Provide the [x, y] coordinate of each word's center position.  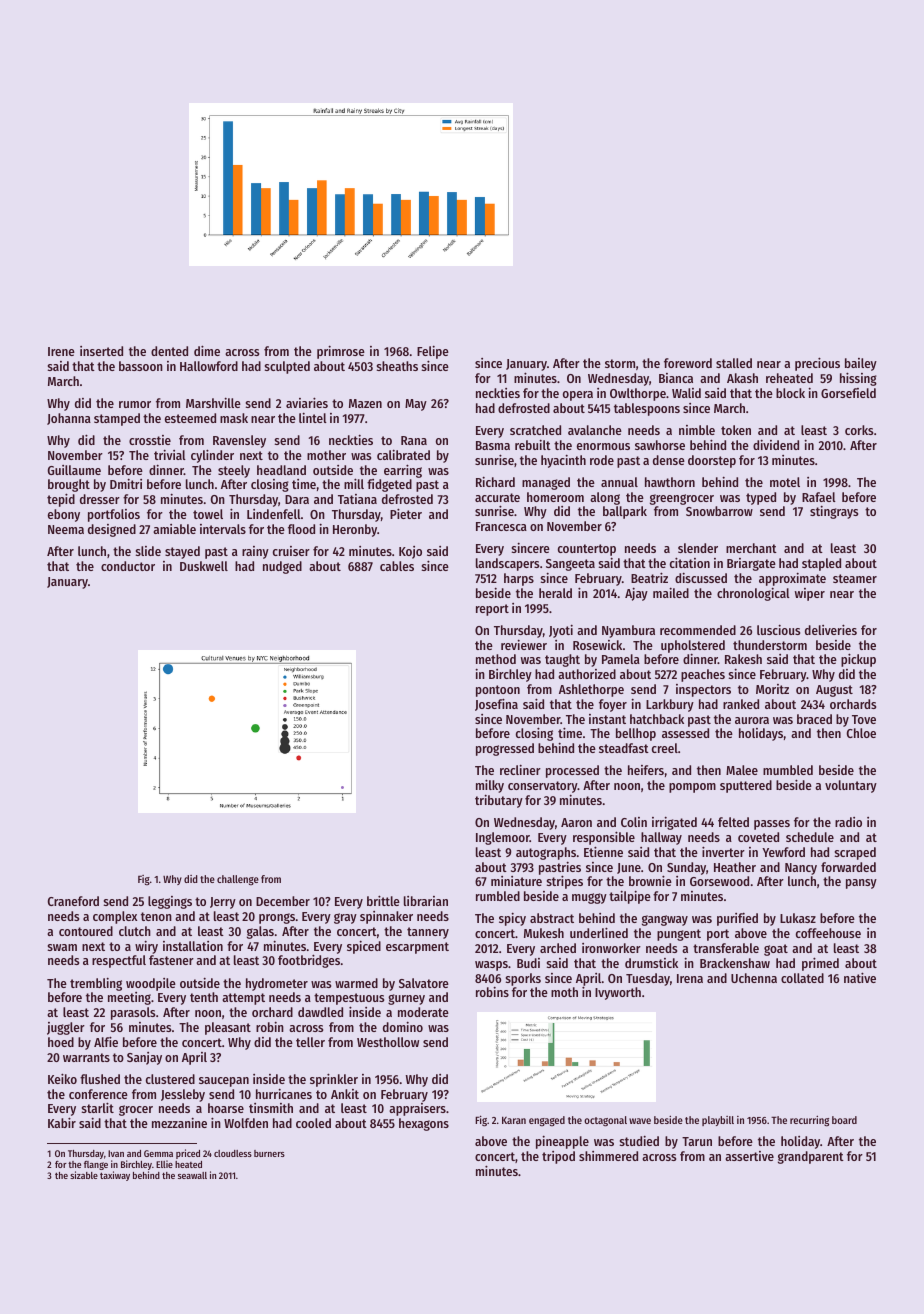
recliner [520, 770]
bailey [861, 365]
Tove [864, 719]
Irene [61, 351]
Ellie [164, 1164]
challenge [238, 880]
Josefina [496, 704]
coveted [758, 837]
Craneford [73, 901]
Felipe [433, 352]
